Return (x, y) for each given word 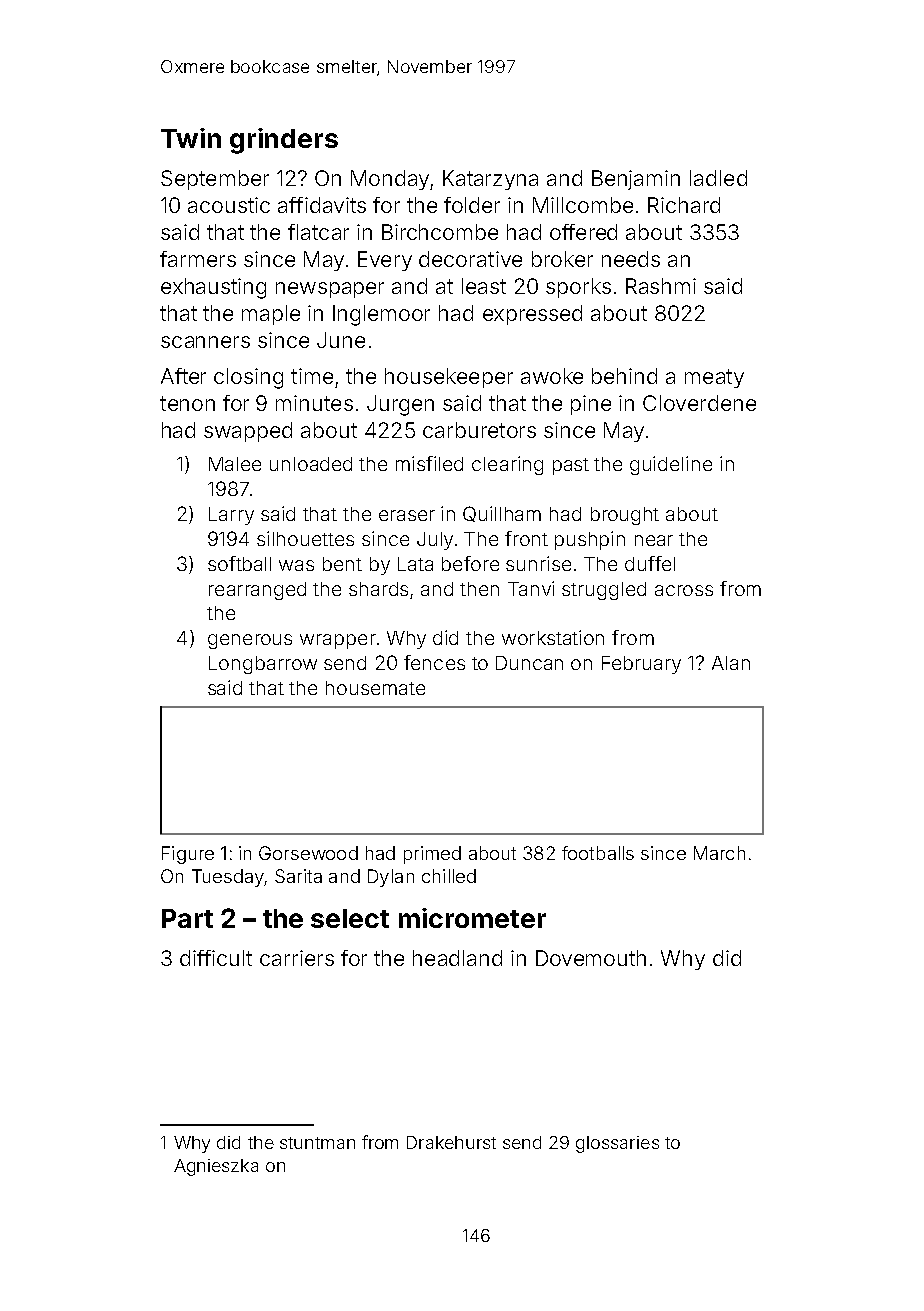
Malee (235, 464)
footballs (598, 853)
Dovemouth (591, 958)
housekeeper (449, 378)
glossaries (617, 1144)
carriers (297, 958)
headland (457, 958)
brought (625, 516)
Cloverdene (699, 403)
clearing (507, 465)
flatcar (318, 232)
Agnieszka (216, 1167)
